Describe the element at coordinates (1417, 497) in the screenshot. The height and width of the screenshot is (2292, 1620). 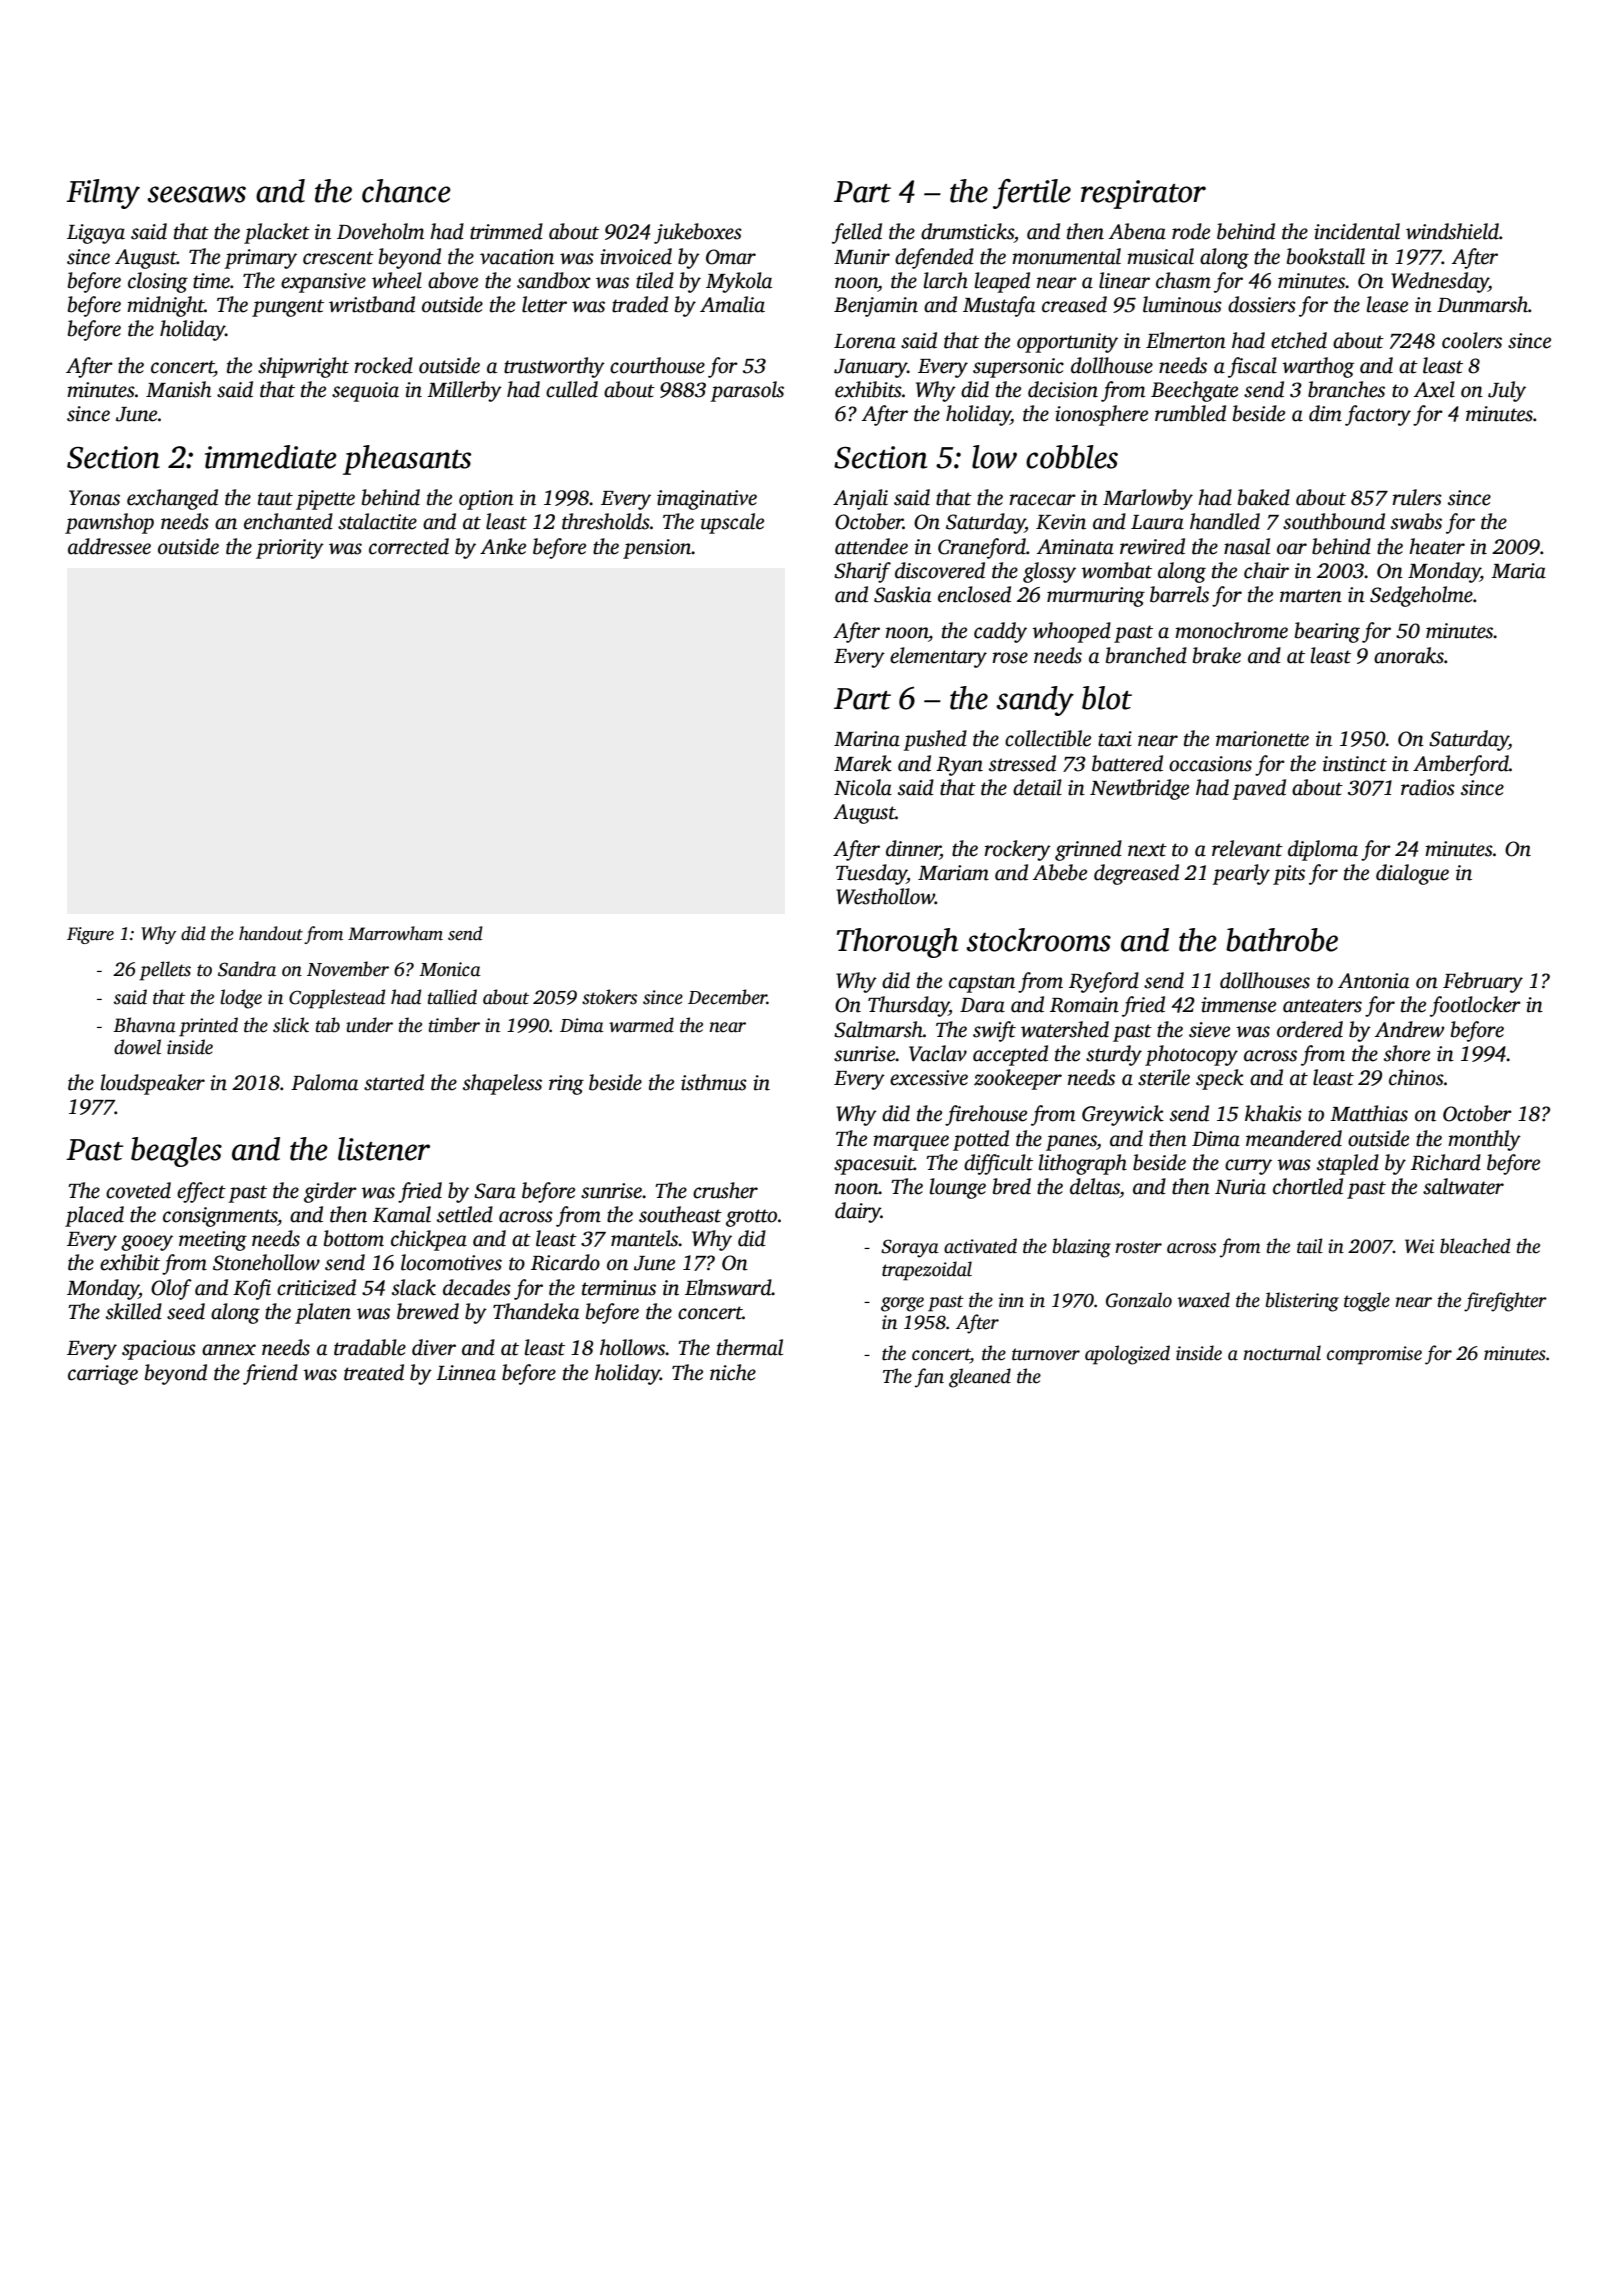
I see `rulers` at that location.
